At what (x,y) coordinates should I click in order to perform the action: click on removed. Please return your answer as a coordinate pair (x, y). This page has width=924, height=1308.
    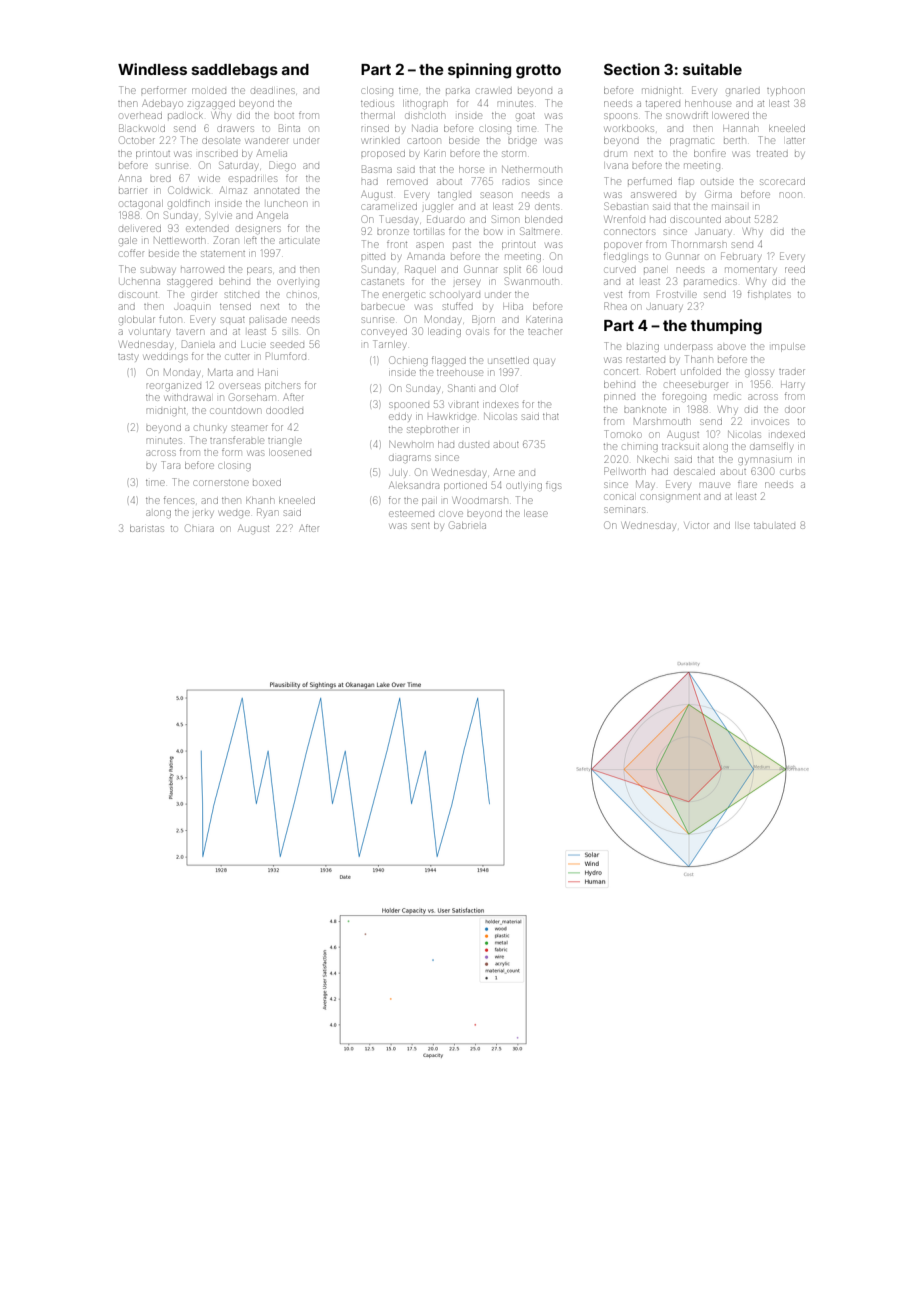
    Looking at the image, I should click on (407, 182).
